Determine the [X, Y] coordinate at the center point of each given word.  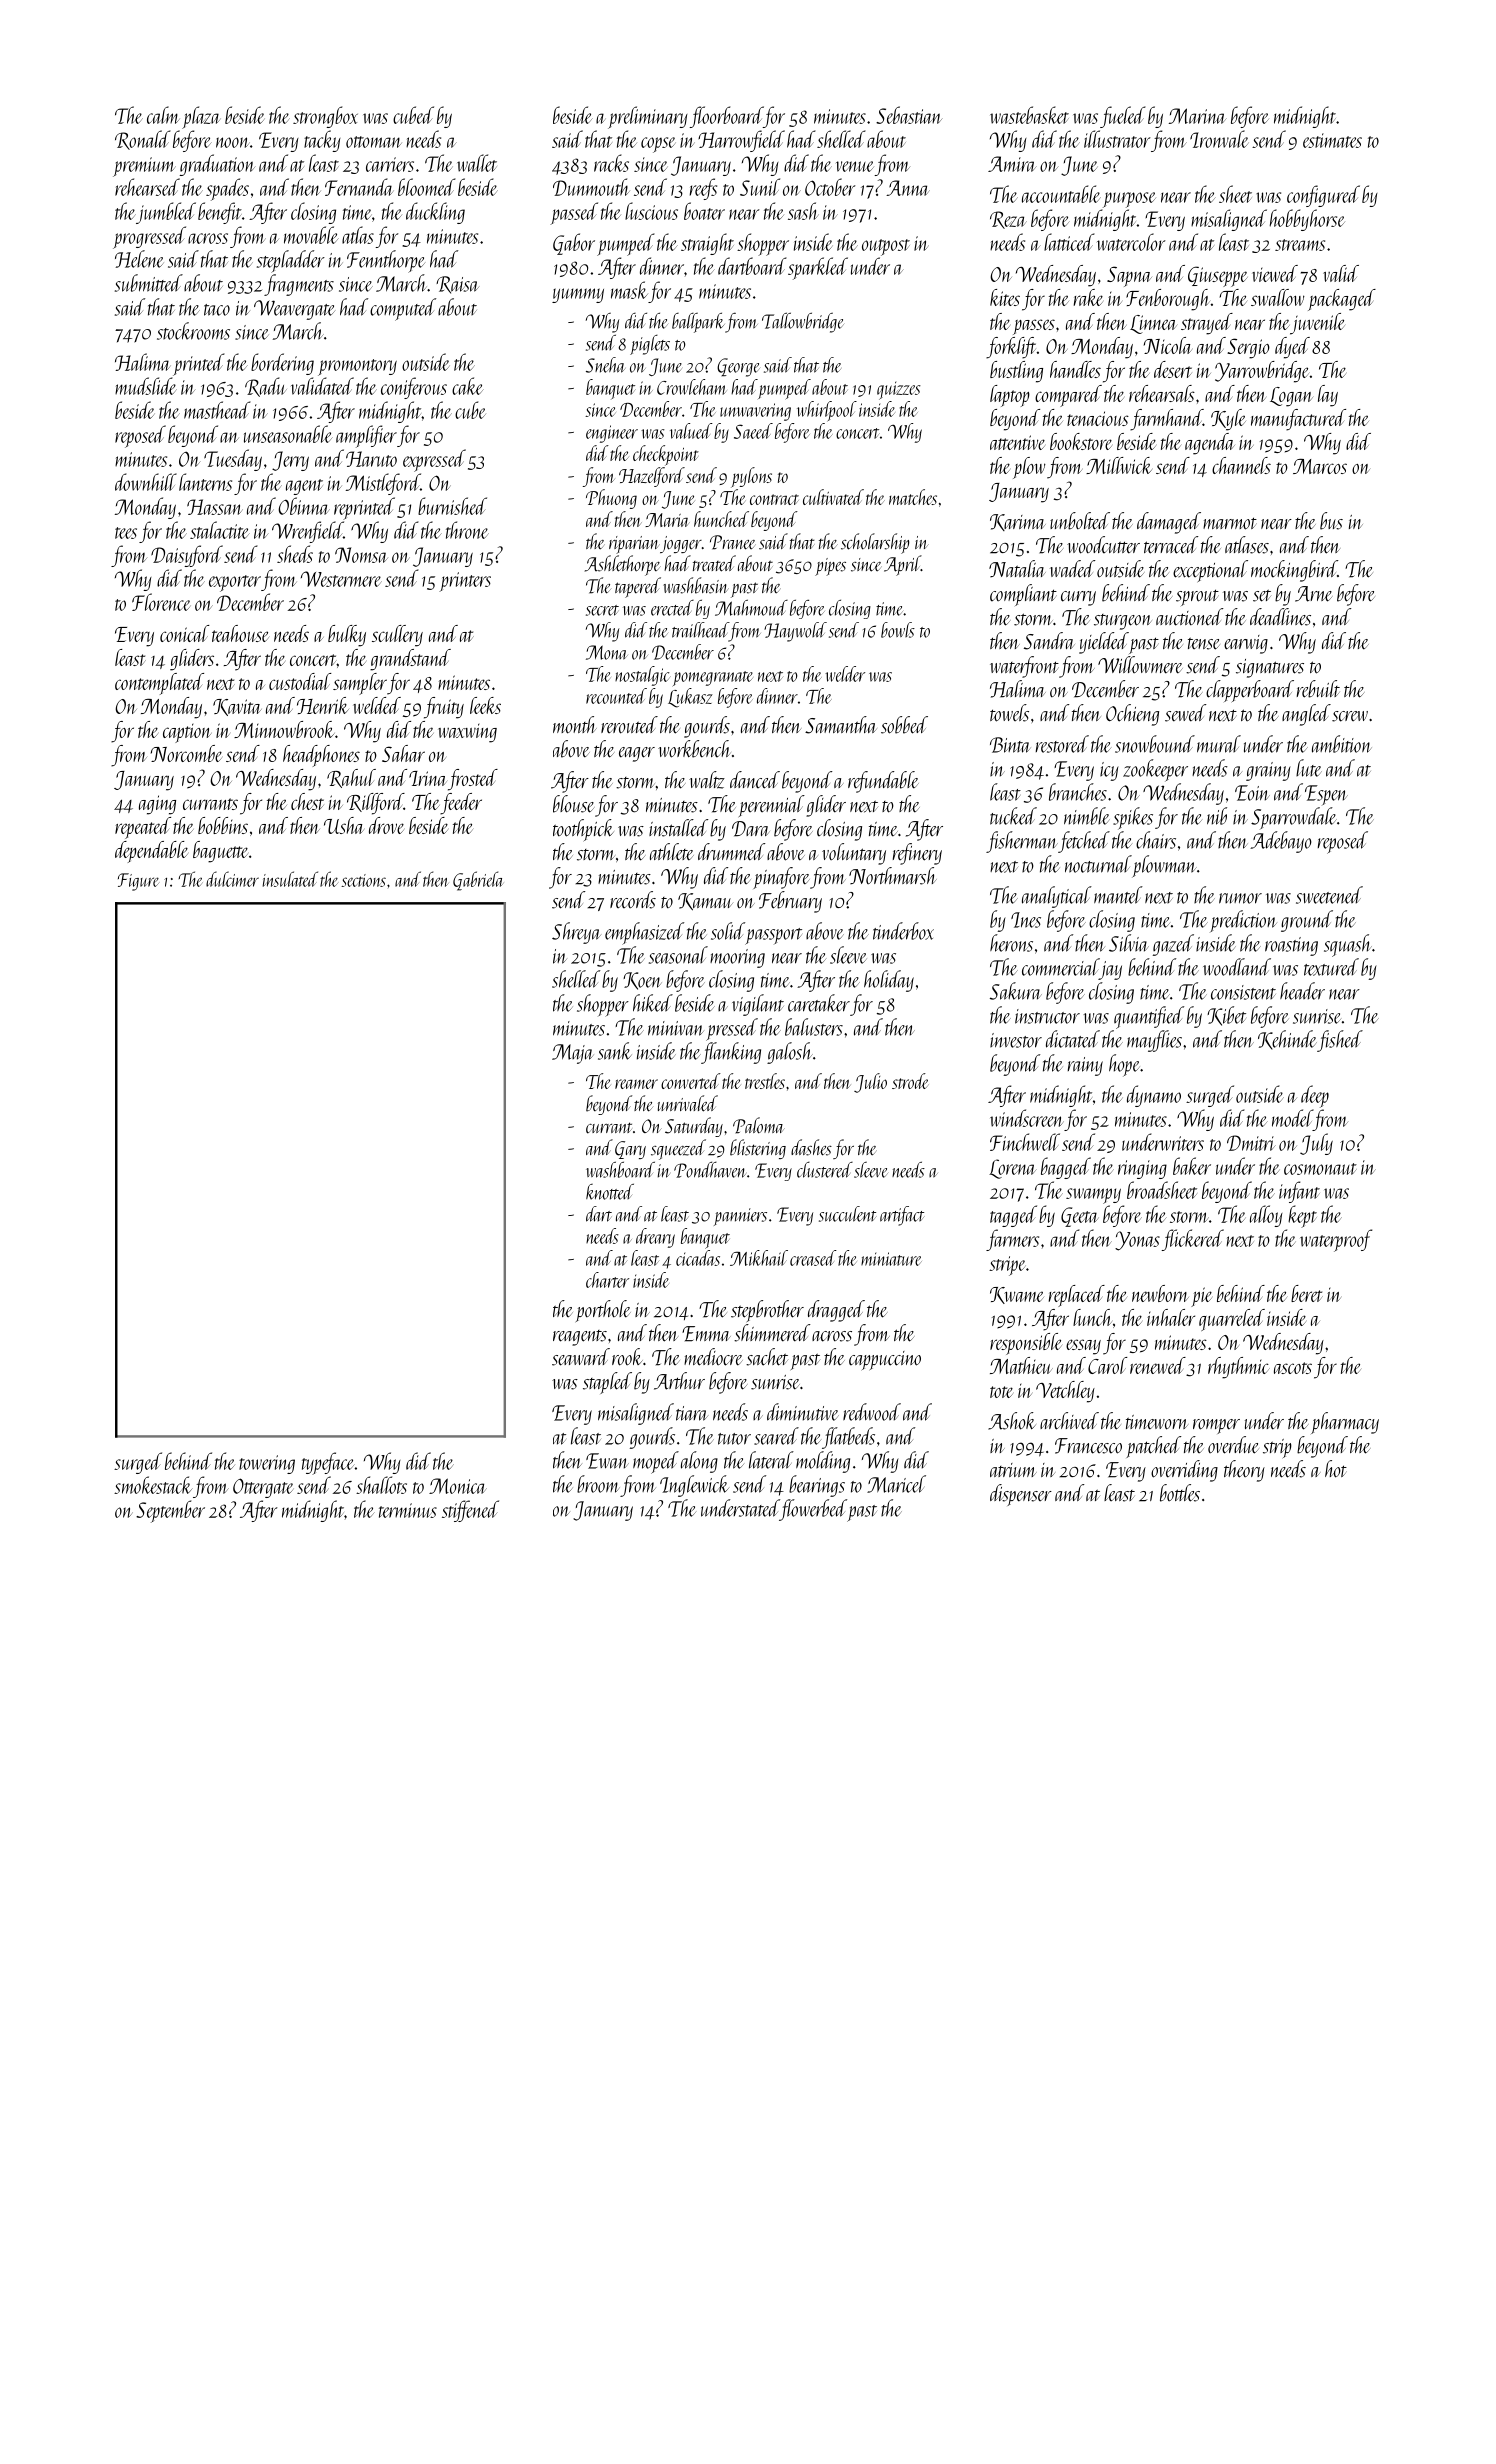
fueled [1123, 117]
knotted [610, 1191]
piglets [650, 345]
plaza [201, 117]
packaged [1342, 300]
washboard [620, 1169]
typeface [328, 1463]
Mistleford [383, 484]
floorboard [726, 117]
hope [1124, 1065]
